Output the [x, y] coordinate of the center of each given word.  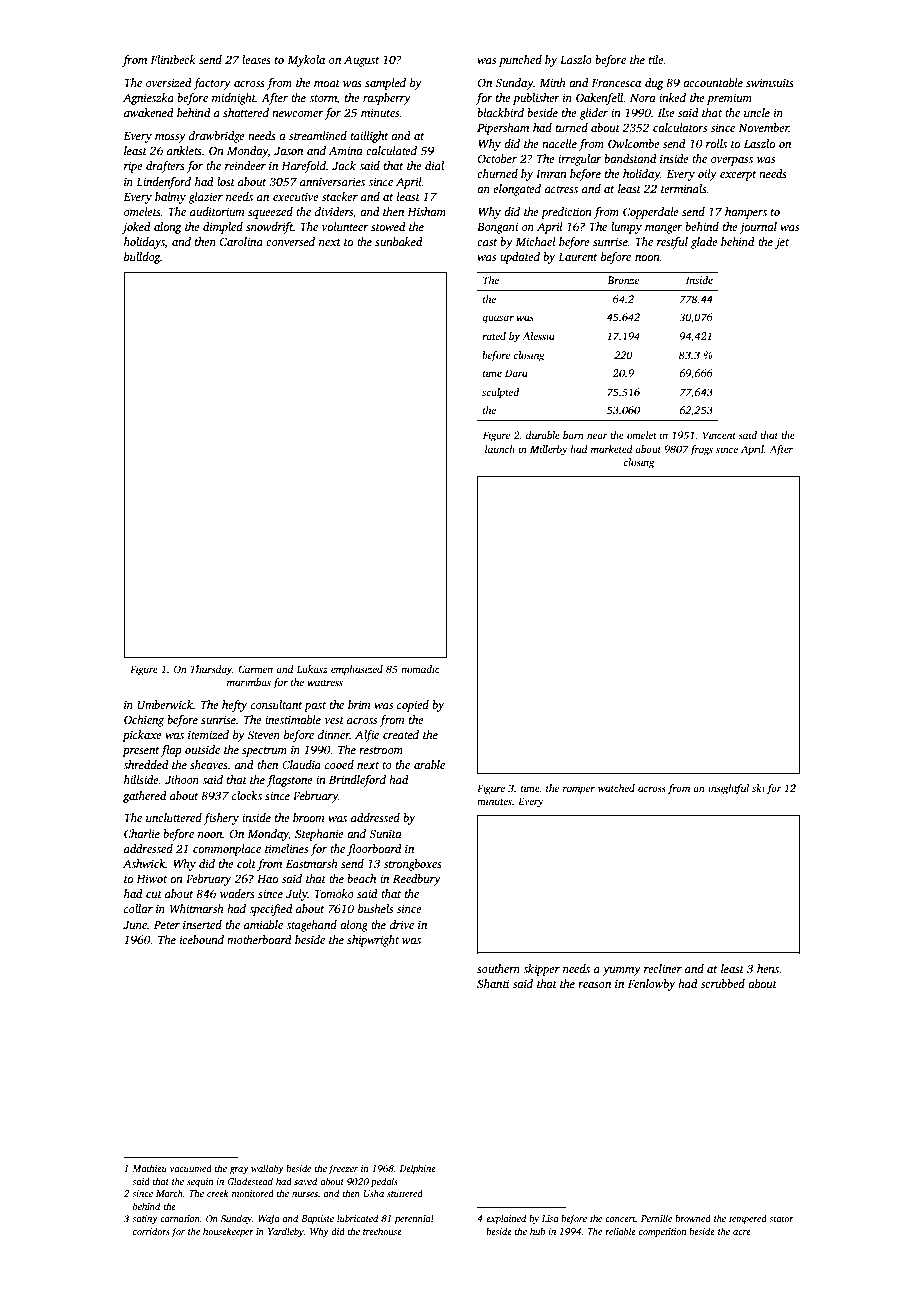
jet [782, 243]
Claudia [301, 764]
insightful [728, 789]
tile [656, 59]
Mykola [306, 61]
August [362, 61]
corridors [151, 1231]
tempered [748, 1219]
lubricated [357, 1218]
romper [579, 790]
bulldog [142, 258]
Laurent [578, 257]
